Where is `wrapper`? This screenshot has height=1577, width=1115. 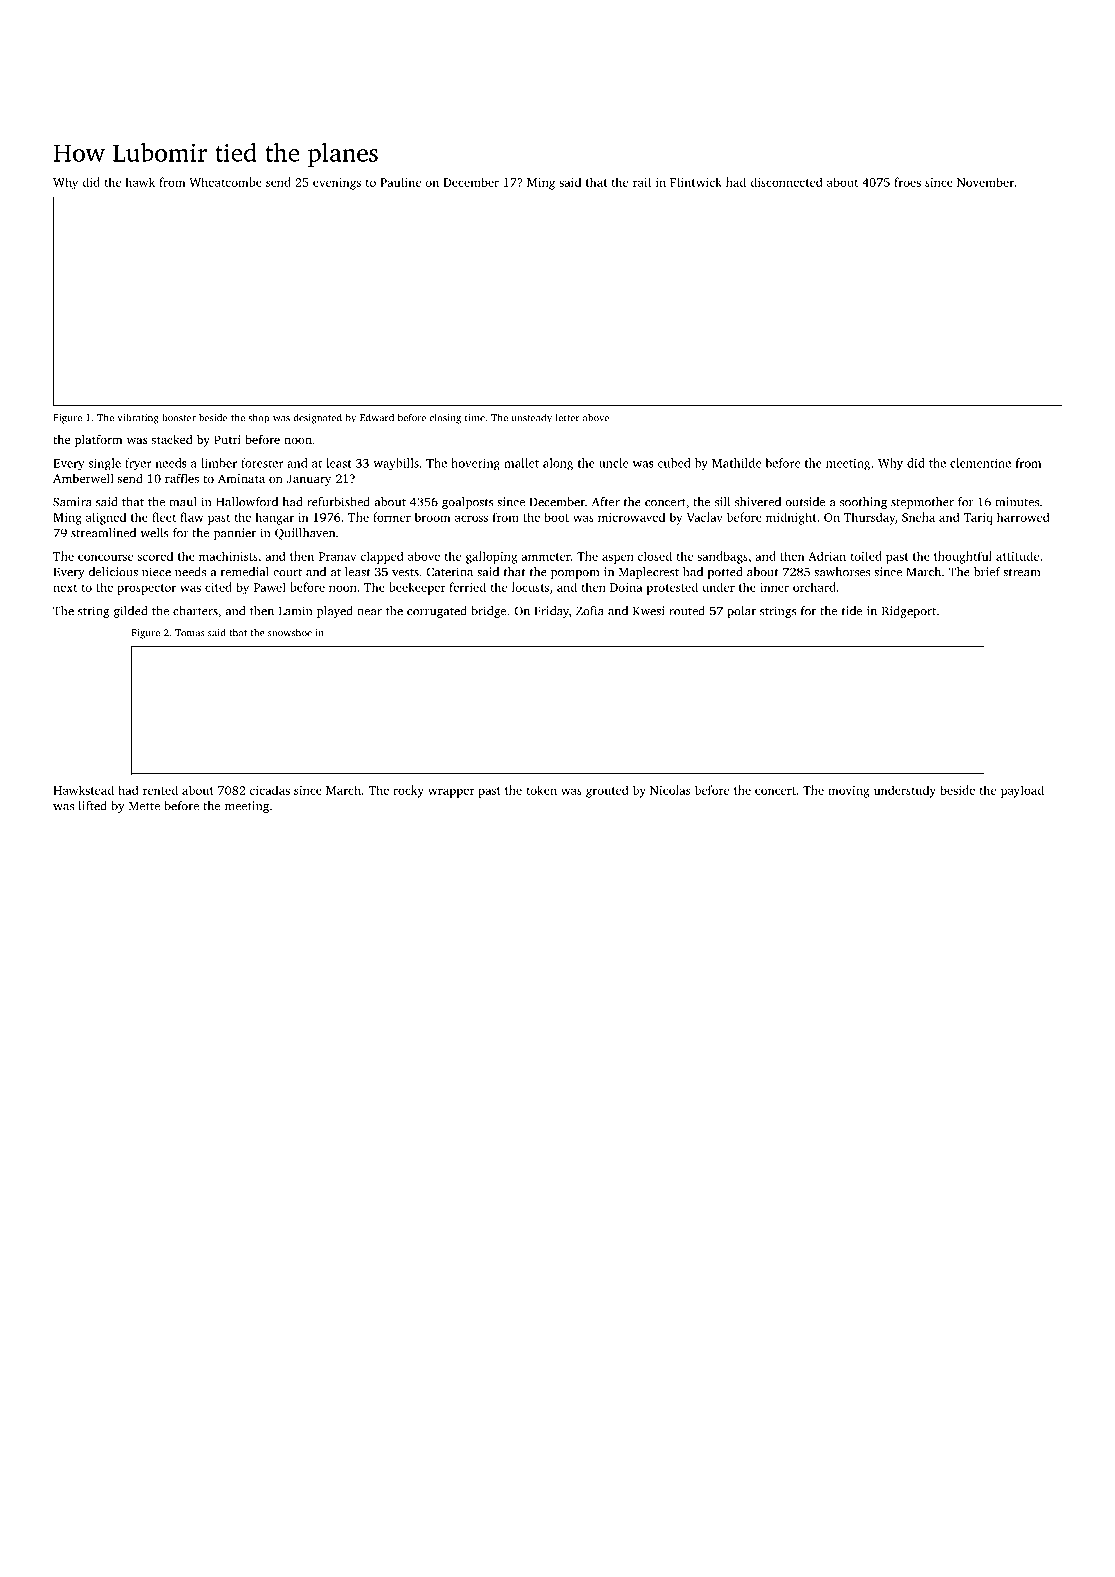
wrapper is located at coordinates (451, 793).
